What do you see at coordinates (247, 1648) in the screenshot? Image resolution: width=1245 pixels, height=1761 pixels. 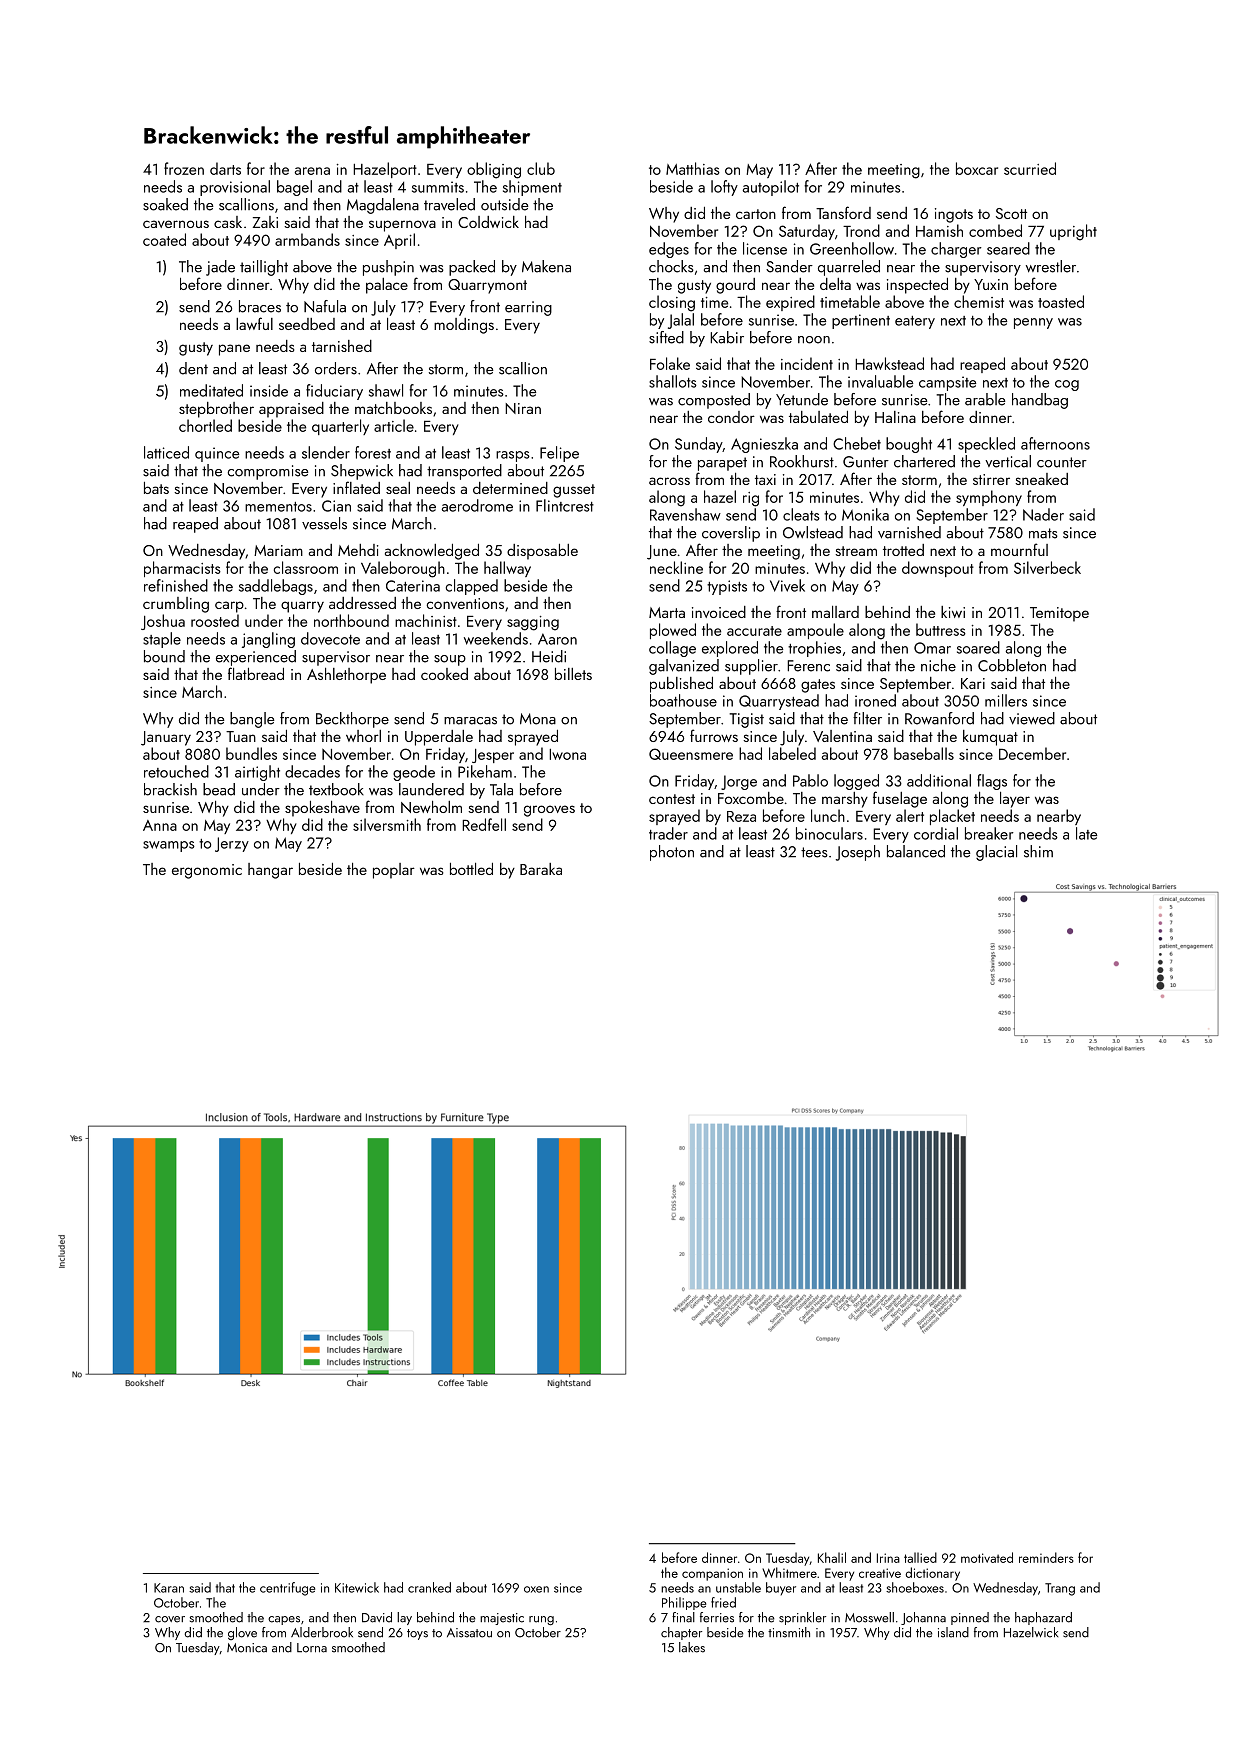 I see `Monica` at bounding box center [247, 1648].
